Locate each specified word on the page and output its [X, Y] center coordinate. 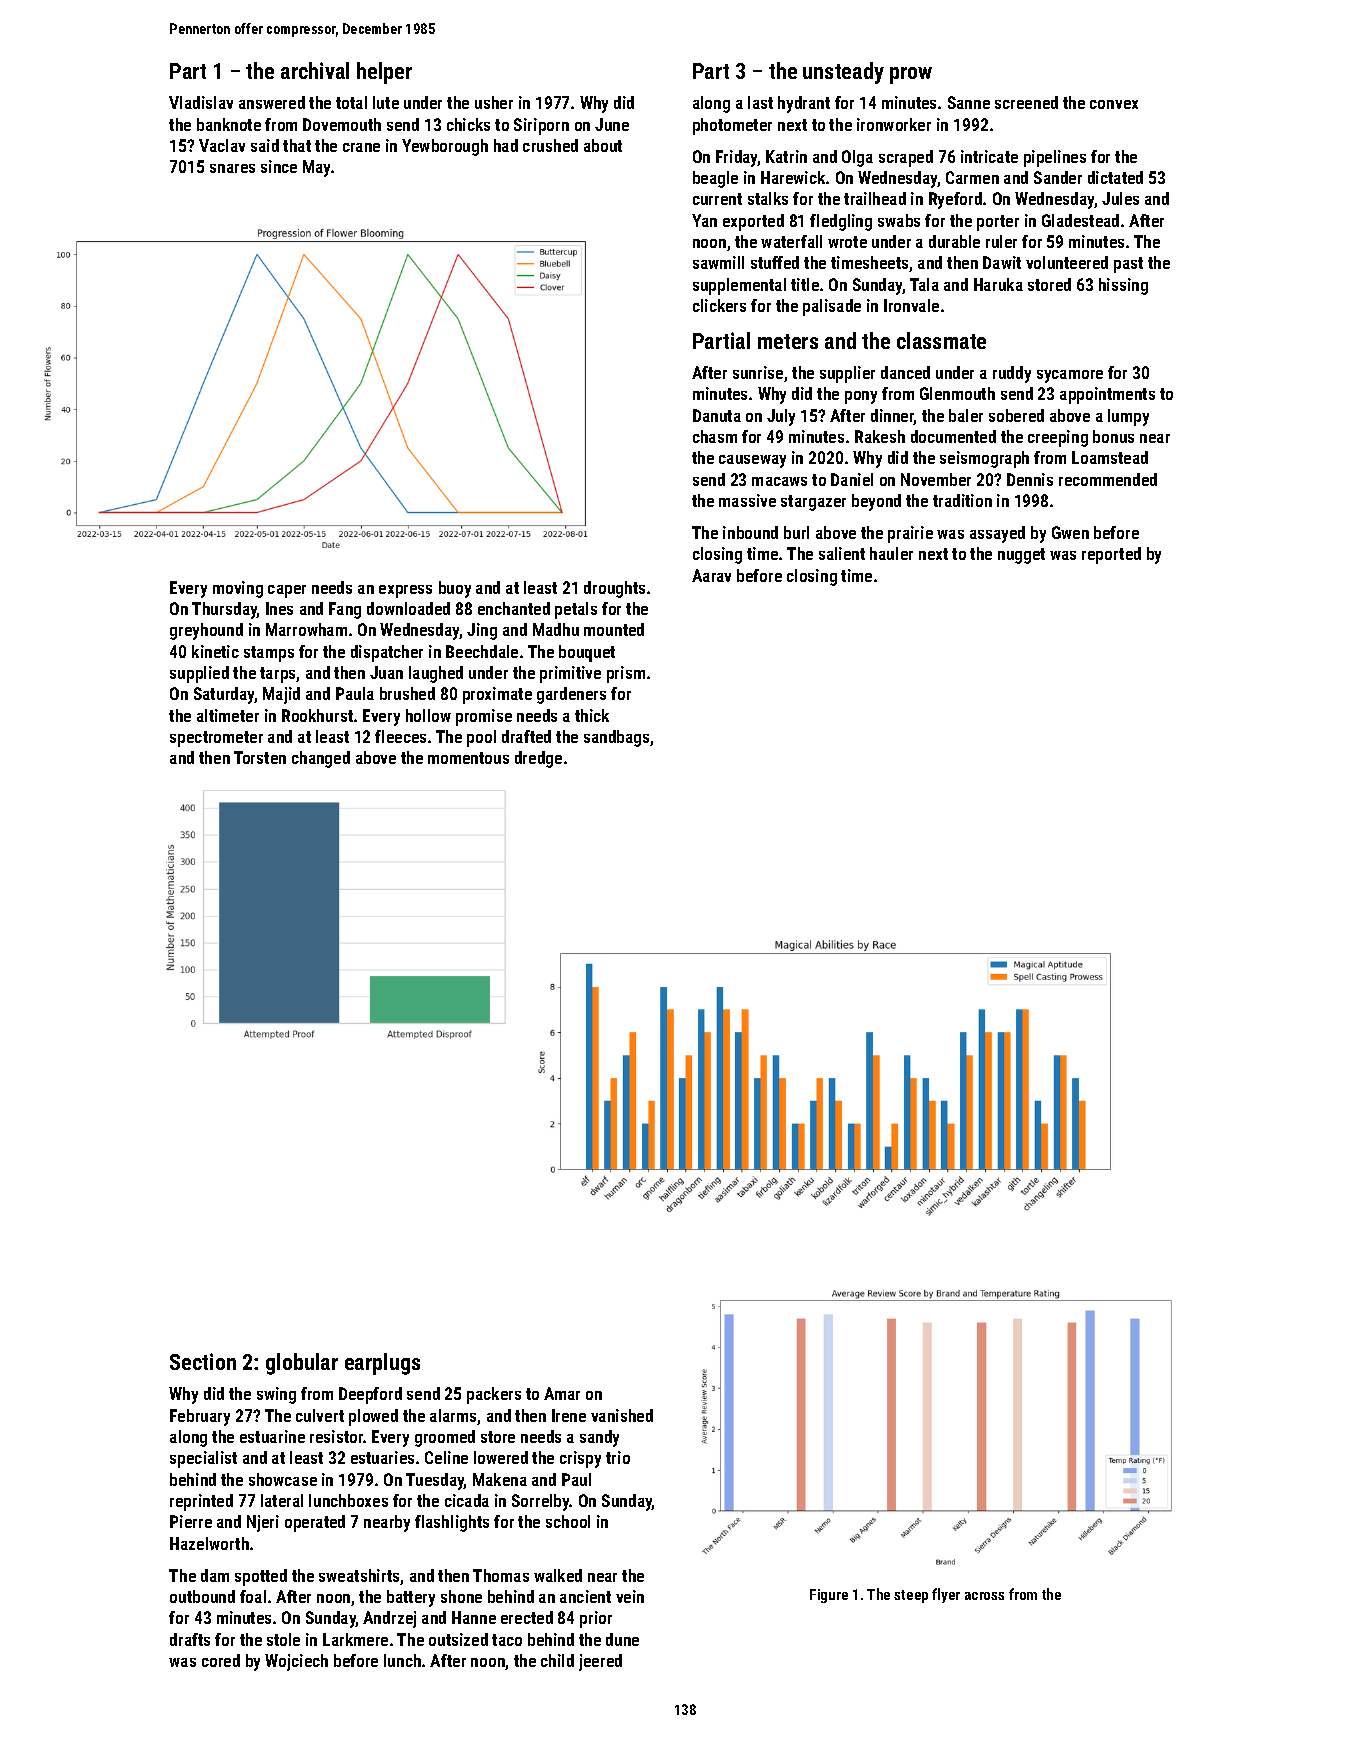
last [760, 102]
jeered [600, 1662]
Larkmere [355, 1639]
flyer [946, 1595]
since [279, 166]
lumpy [1128, 417]
